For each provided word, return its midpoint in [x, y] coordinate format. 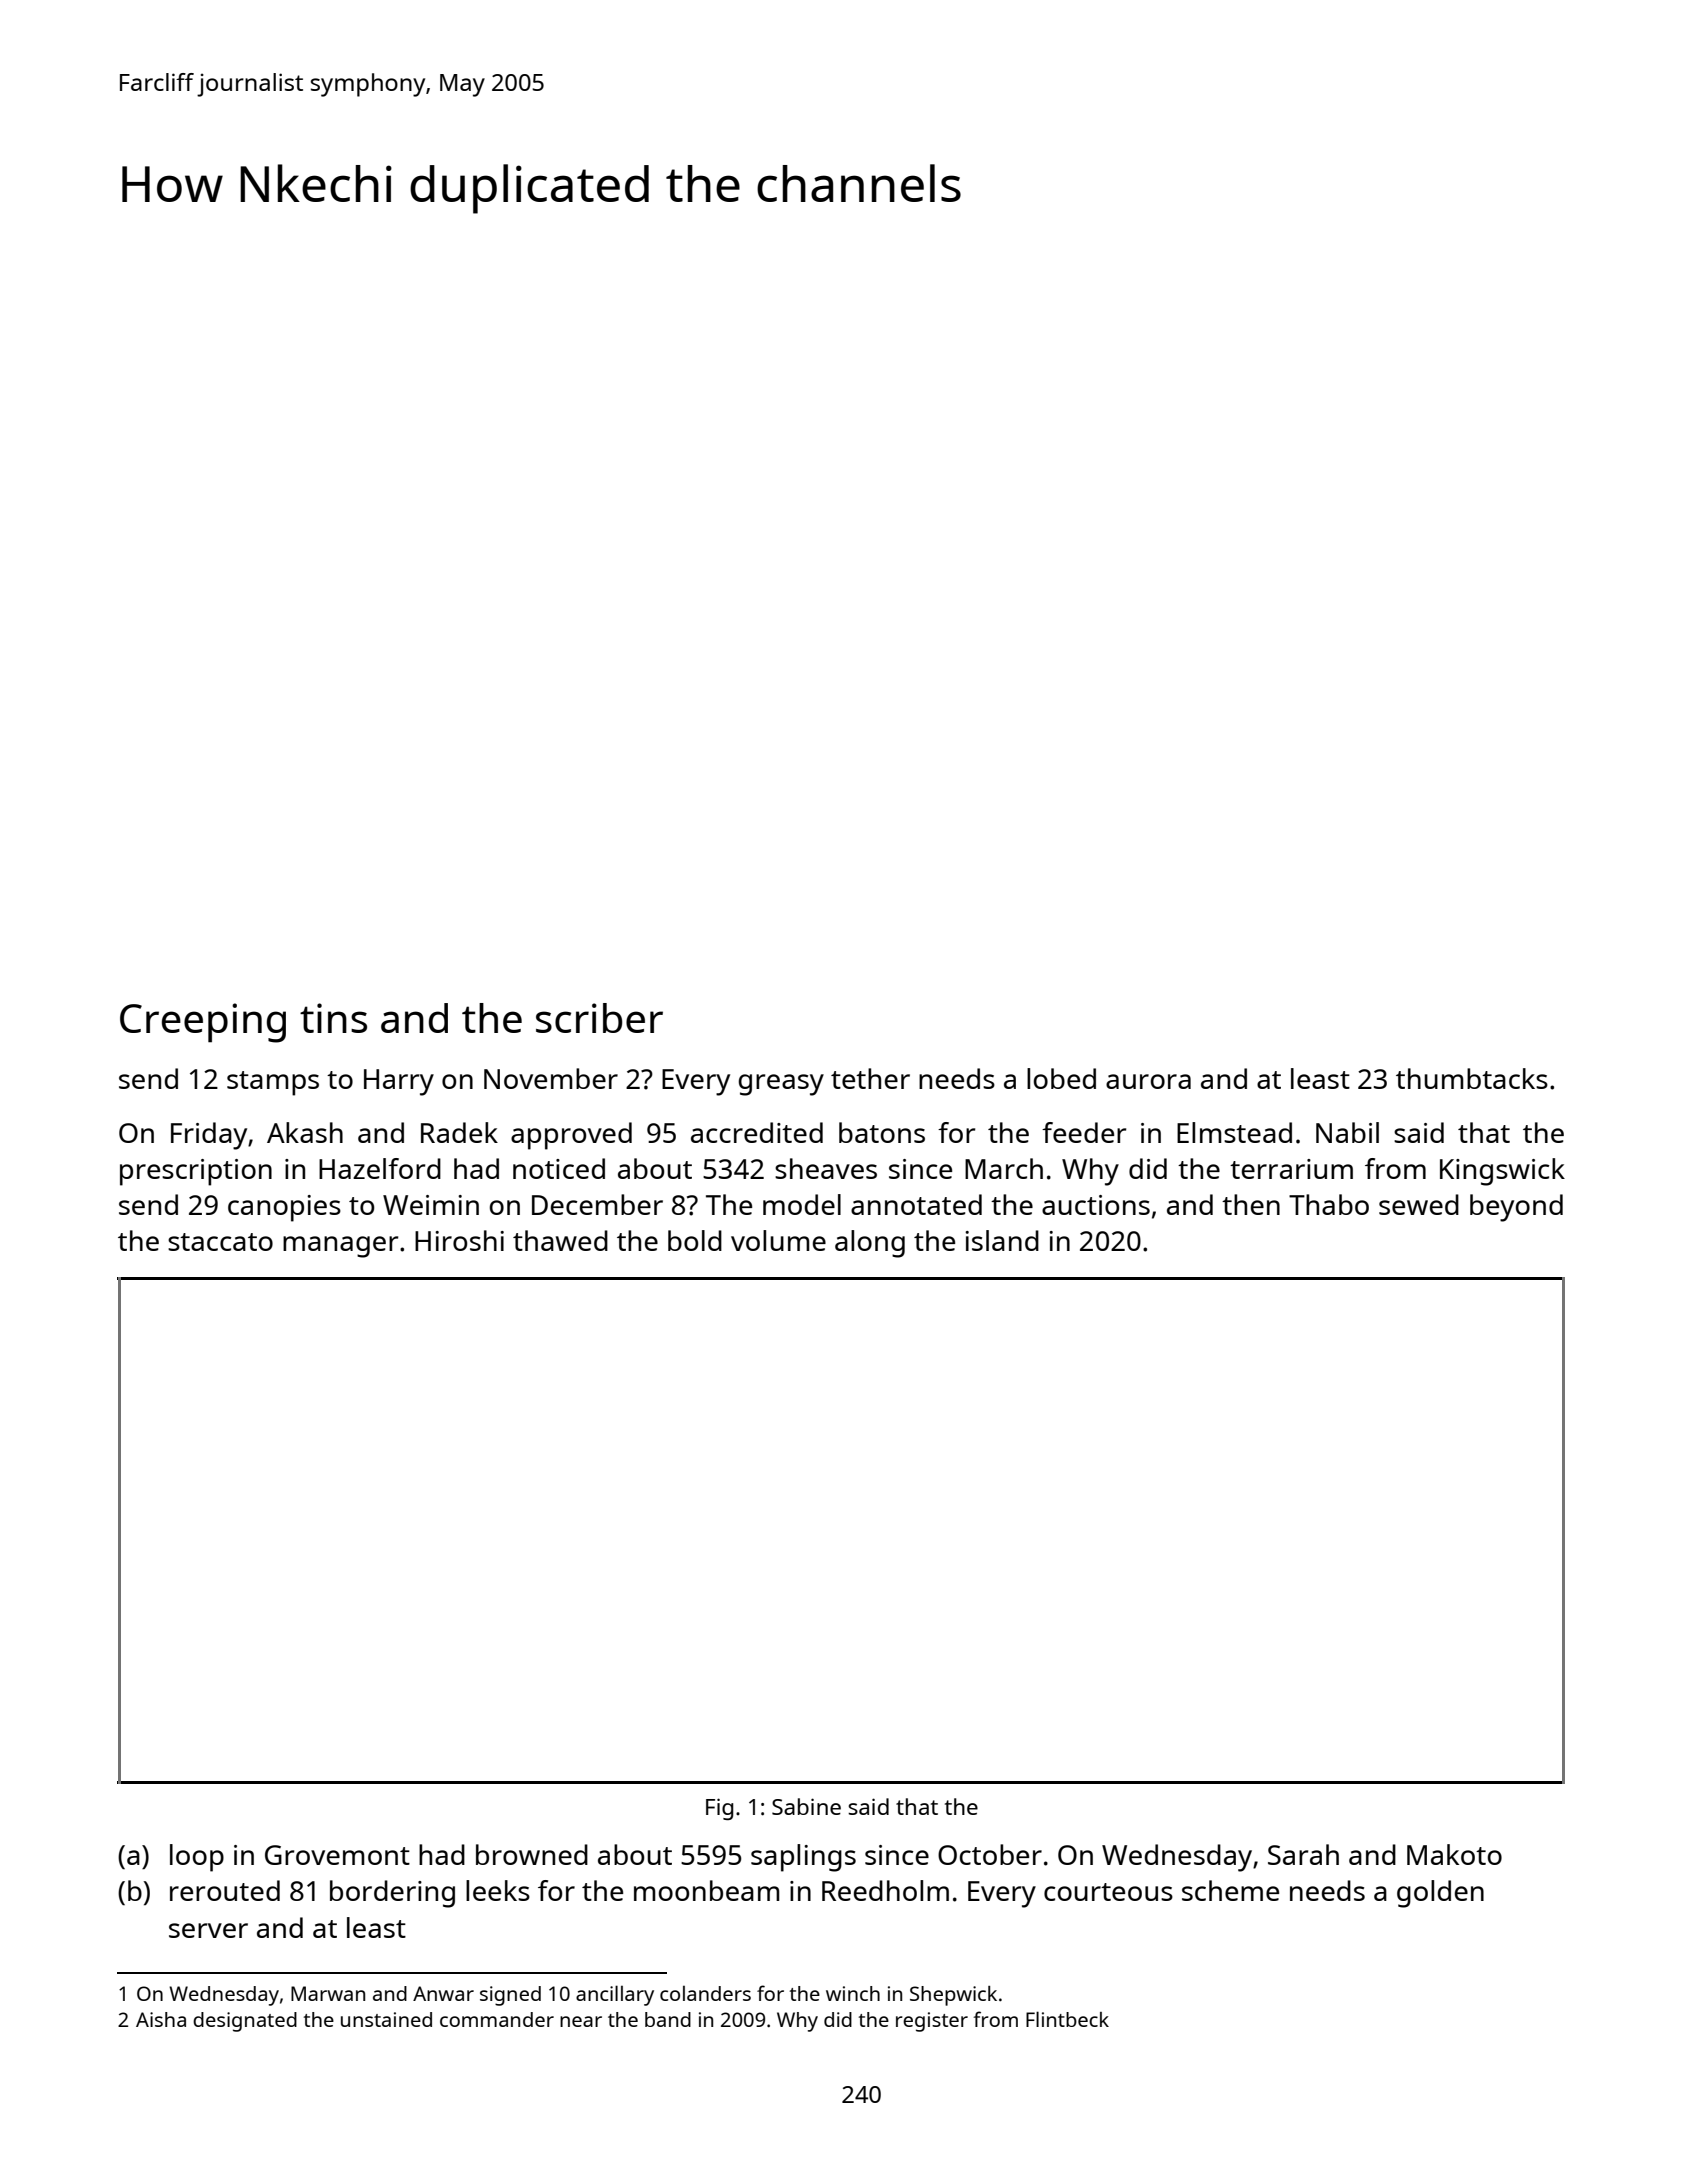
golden [1440, 1894]
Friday [209, 1136]
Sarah [1303, 1854]
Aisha [161, 2019]
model [802, 1204]
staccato [220, 1242]
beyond [1516, 1208]
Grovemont [337, 1855]
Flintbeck [1067, 2019]
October [990, 1854]
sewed [1419, 1204]
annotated [916, 1204]
